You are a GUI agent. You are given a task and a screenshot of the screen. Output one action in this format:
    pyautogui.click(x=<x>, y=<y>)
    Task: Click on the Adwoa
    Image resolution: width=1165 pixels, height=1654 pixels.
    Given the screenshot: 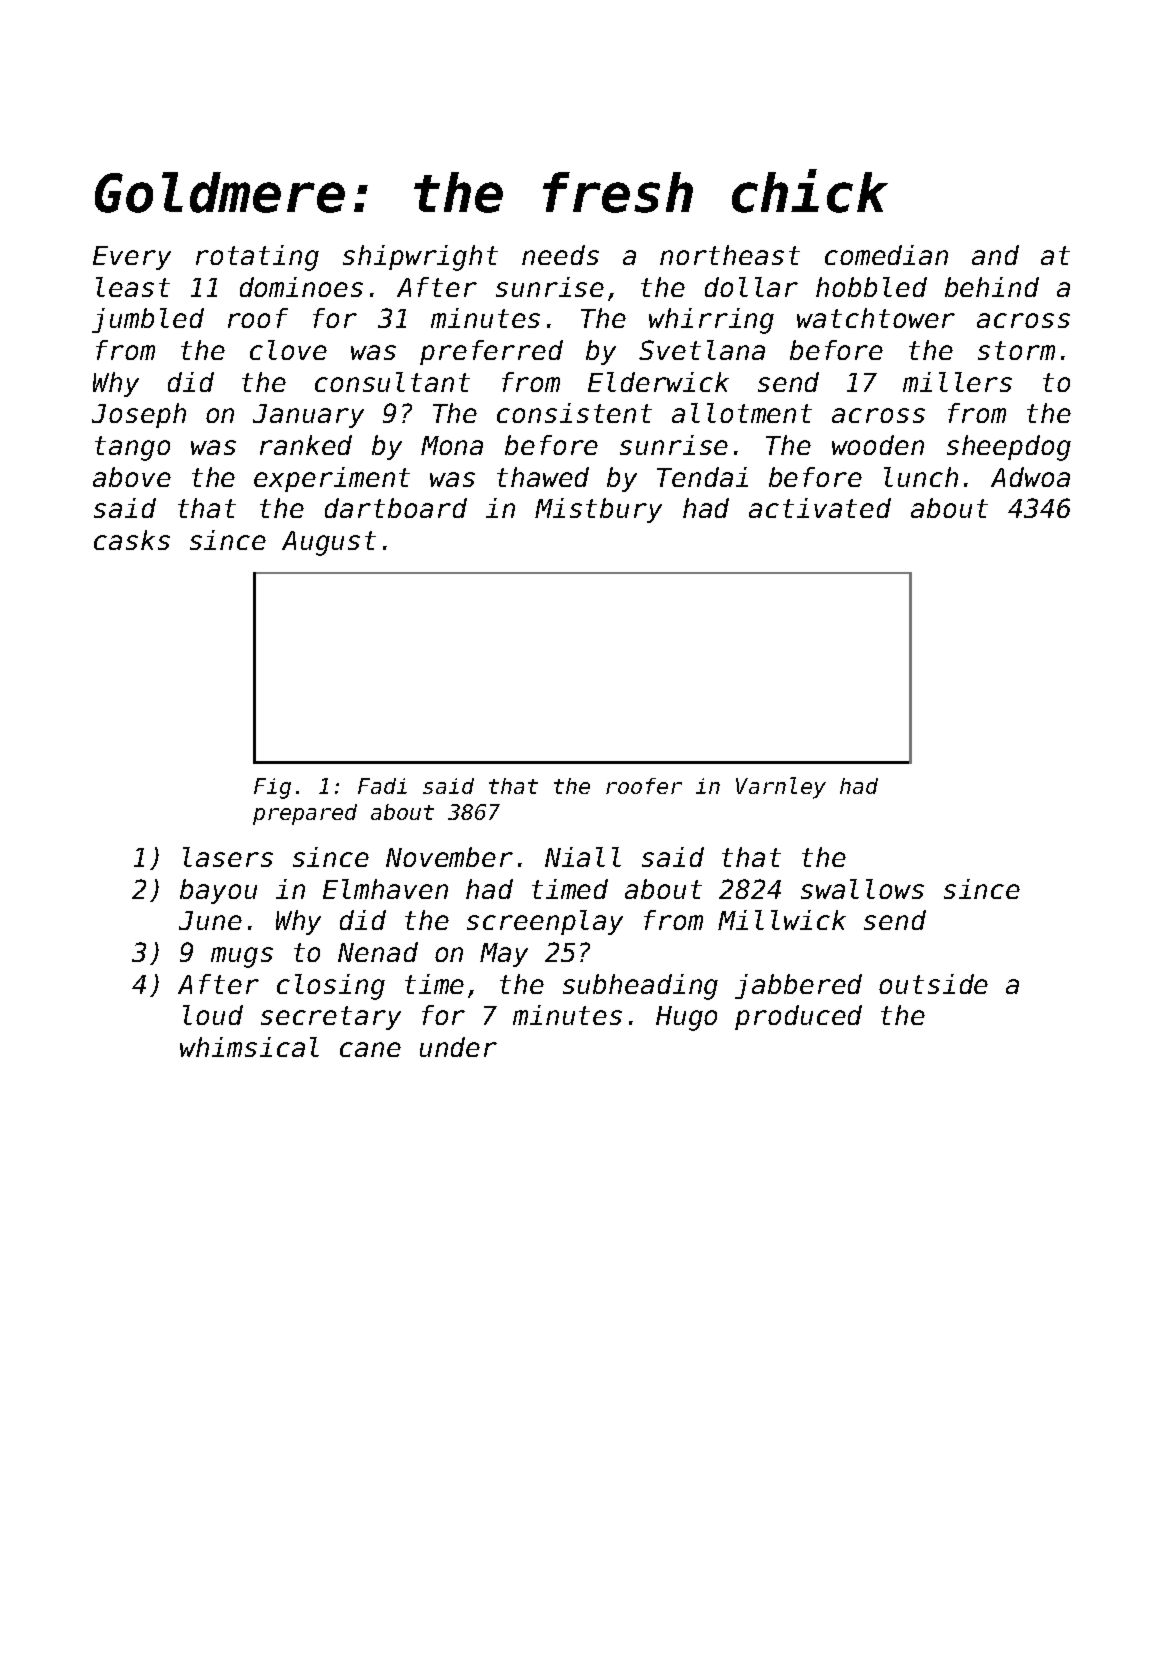 What is the action you would take?
    pyautogui.click(x=1030, y=477)
